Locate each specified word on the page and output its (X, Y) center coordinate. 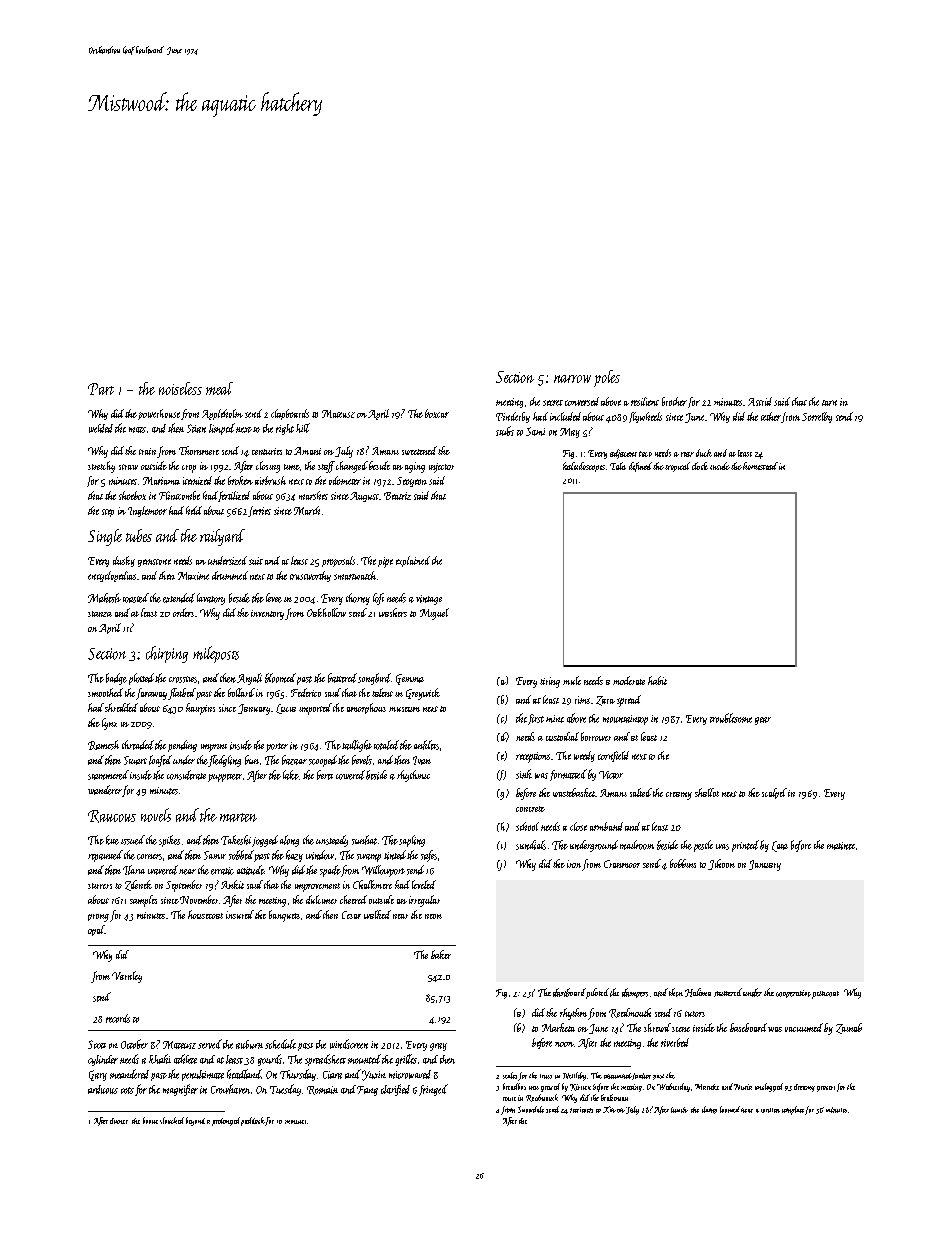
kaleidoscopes (584, 467)
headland (244, 1074)
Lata (780, 846)
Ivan (422, 760)
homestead (760, 466)
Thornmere (199, 450)
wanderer (105, 790)
